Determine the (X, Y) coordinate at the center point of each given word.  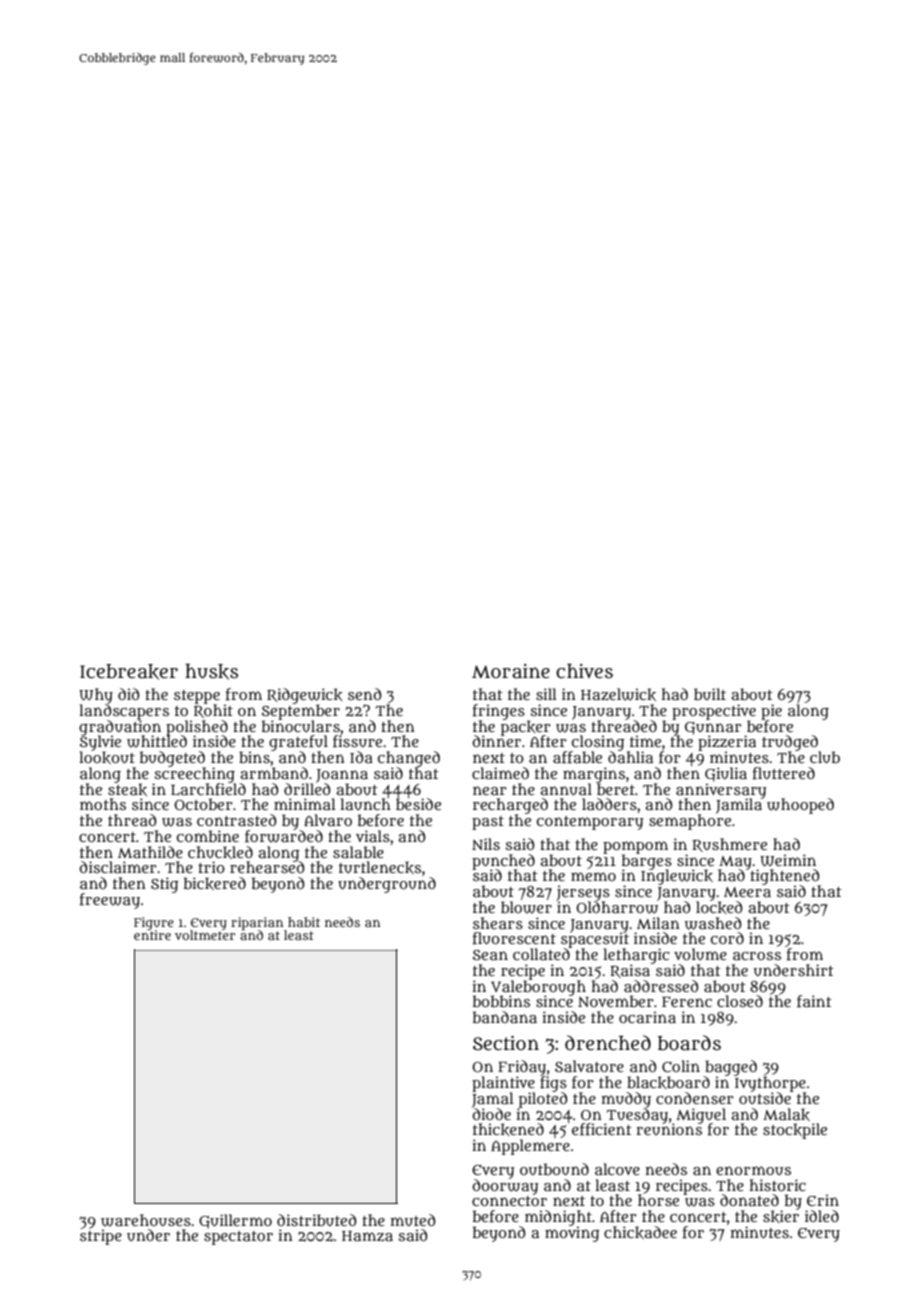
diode (491, 1114)
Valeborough (538, 988)
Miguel (701, 1115)
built (710, 694)
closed (740, 1001)
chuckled (220, 852)
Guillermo (235, 1221)
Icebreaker (129, 672)
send (365, 694)
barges (647, 861)
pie (771, 711)
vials (373, 836)
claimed (500, 773)
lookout (107, 757)
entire (152, 935)
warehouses (146, 1220)
